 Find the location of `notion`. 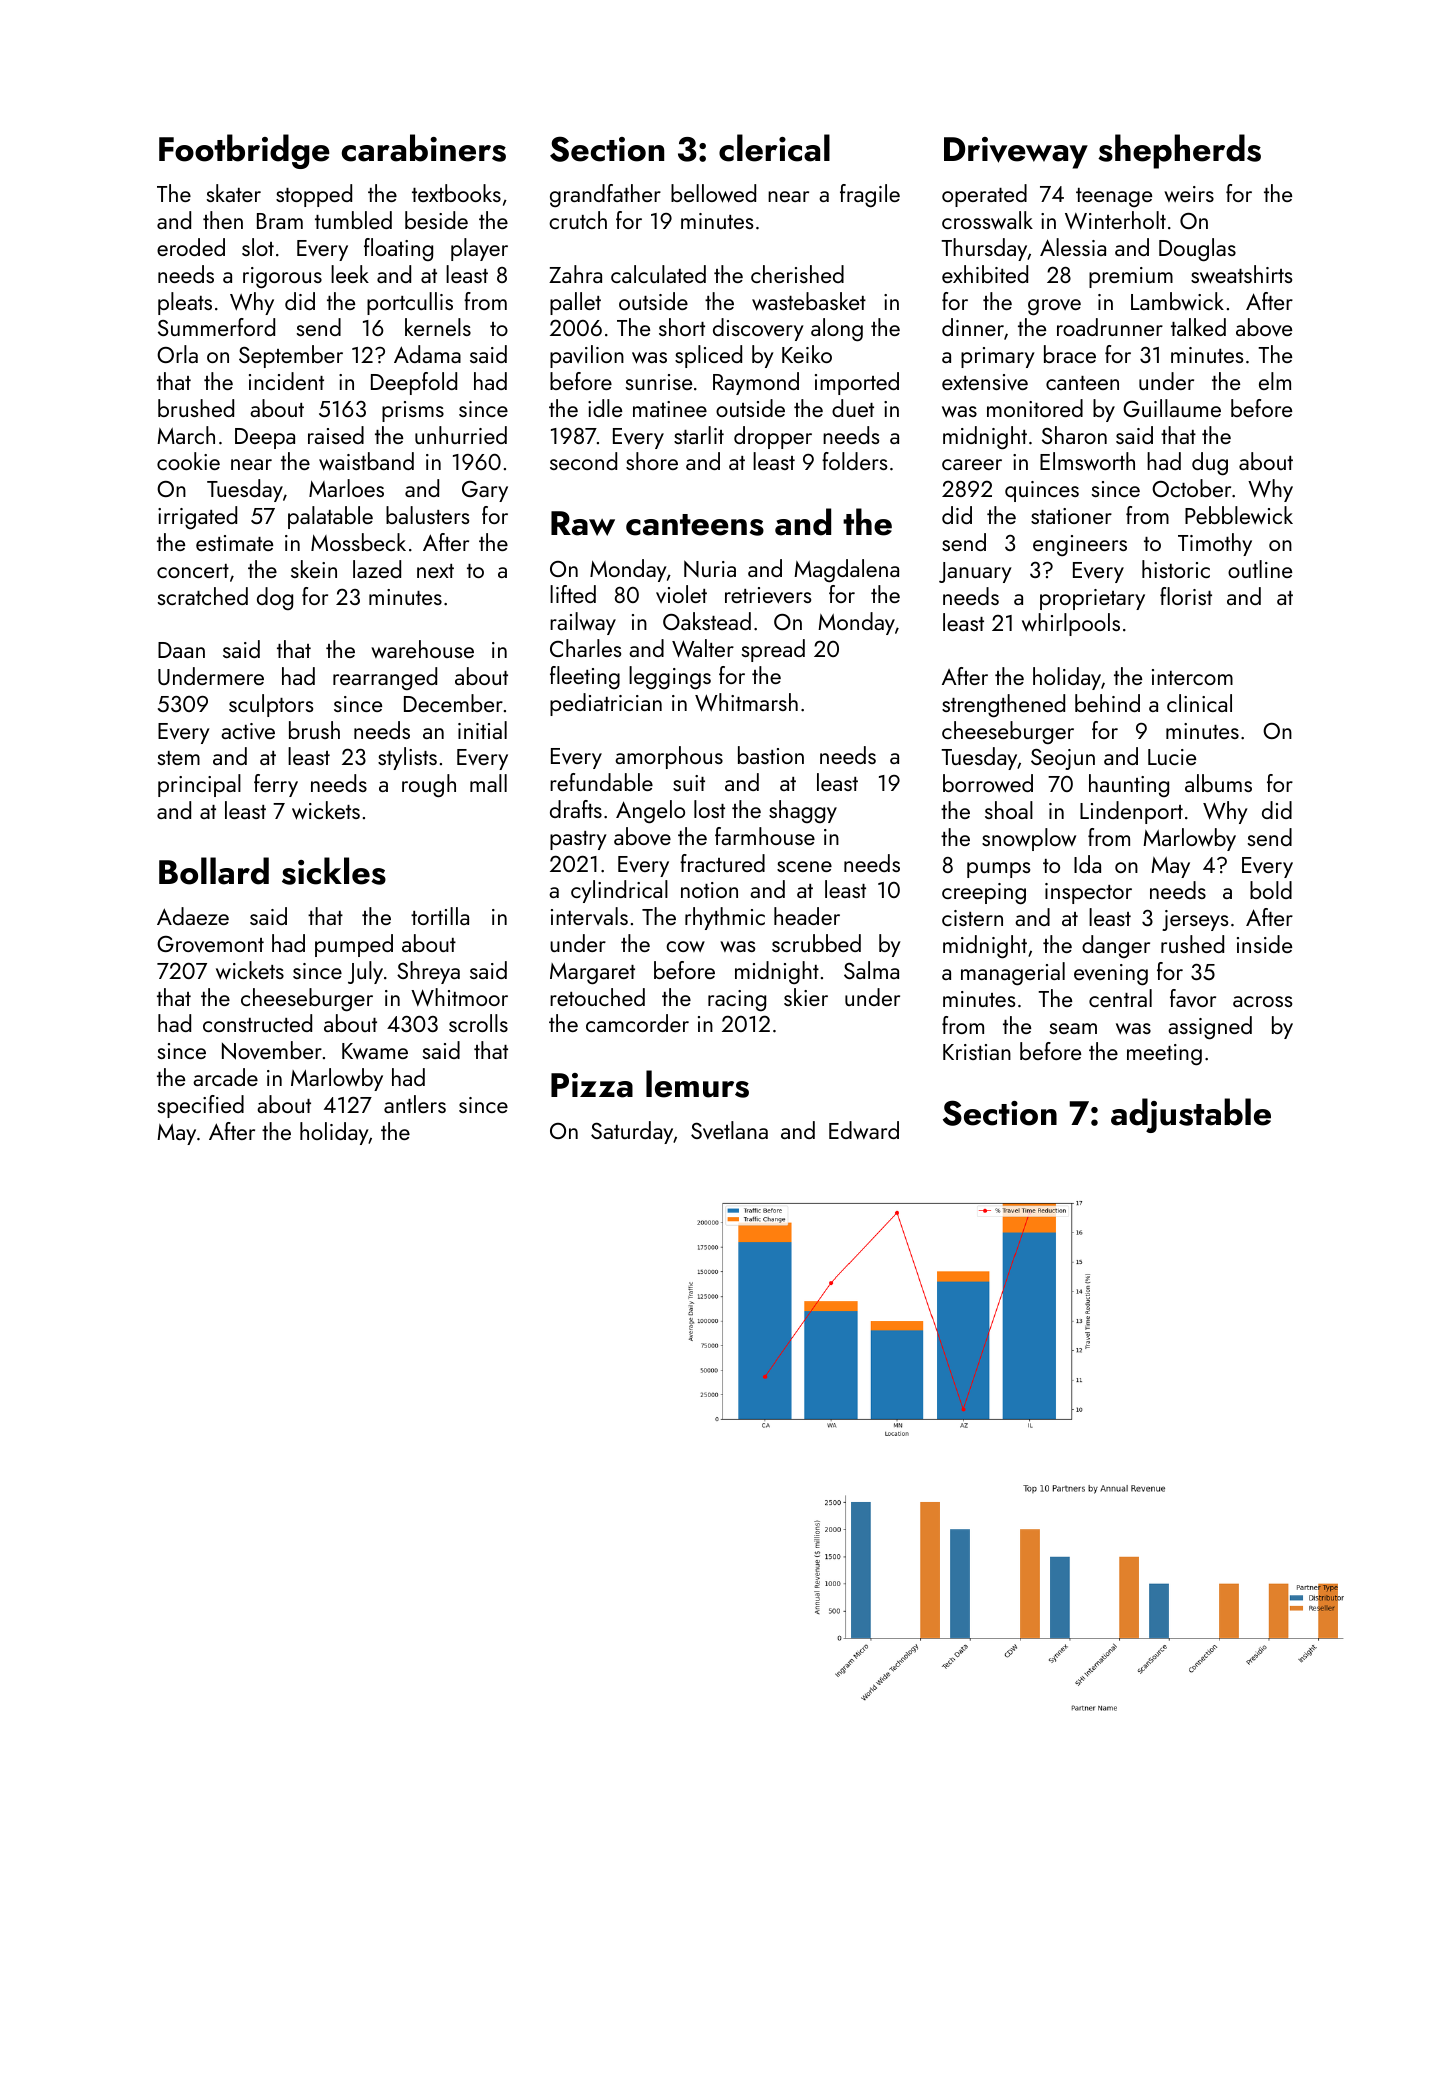

notion is located at coordinates (709, 890).
